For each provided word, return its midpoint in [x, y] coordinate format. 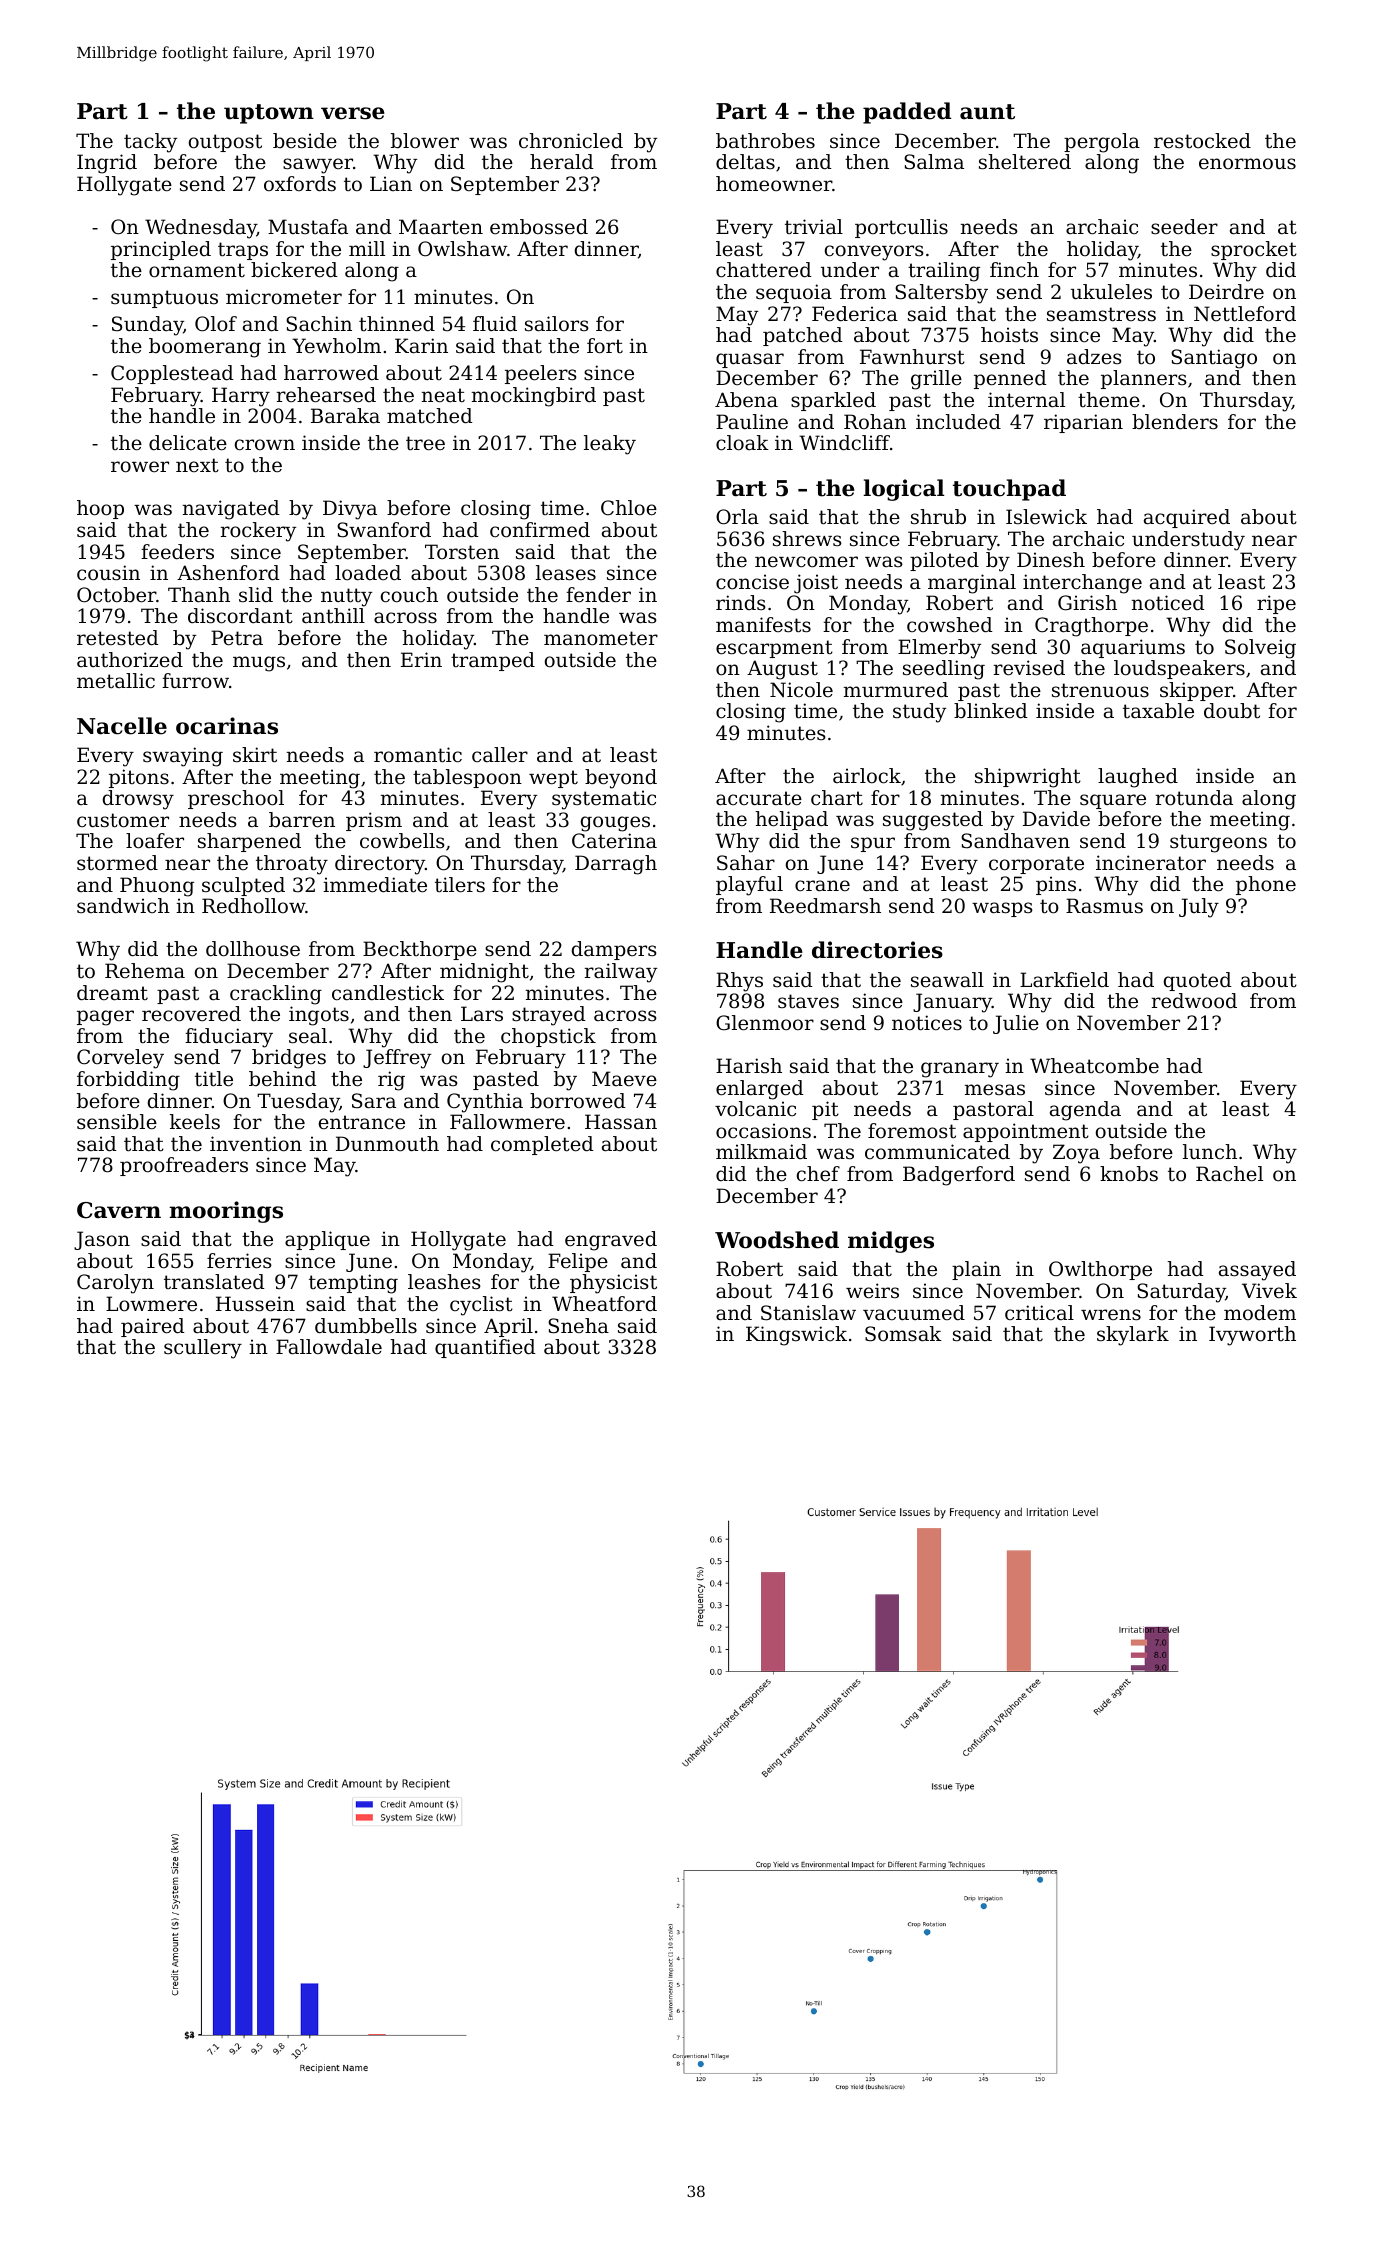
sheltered [1025, 162]
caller [500, 755]
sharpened [249, 842]
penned [1010, 379]
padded [907, 113]
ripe [1276, 604]
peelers [541, 374]
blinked [991, 711]
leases [566, 573]
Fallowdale [329, 1347]
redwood [1194, 1001]
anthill [333, 615]
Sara [374, 1101]
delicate [188, 443]
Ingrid [107, 164]
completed [542, 1145]
